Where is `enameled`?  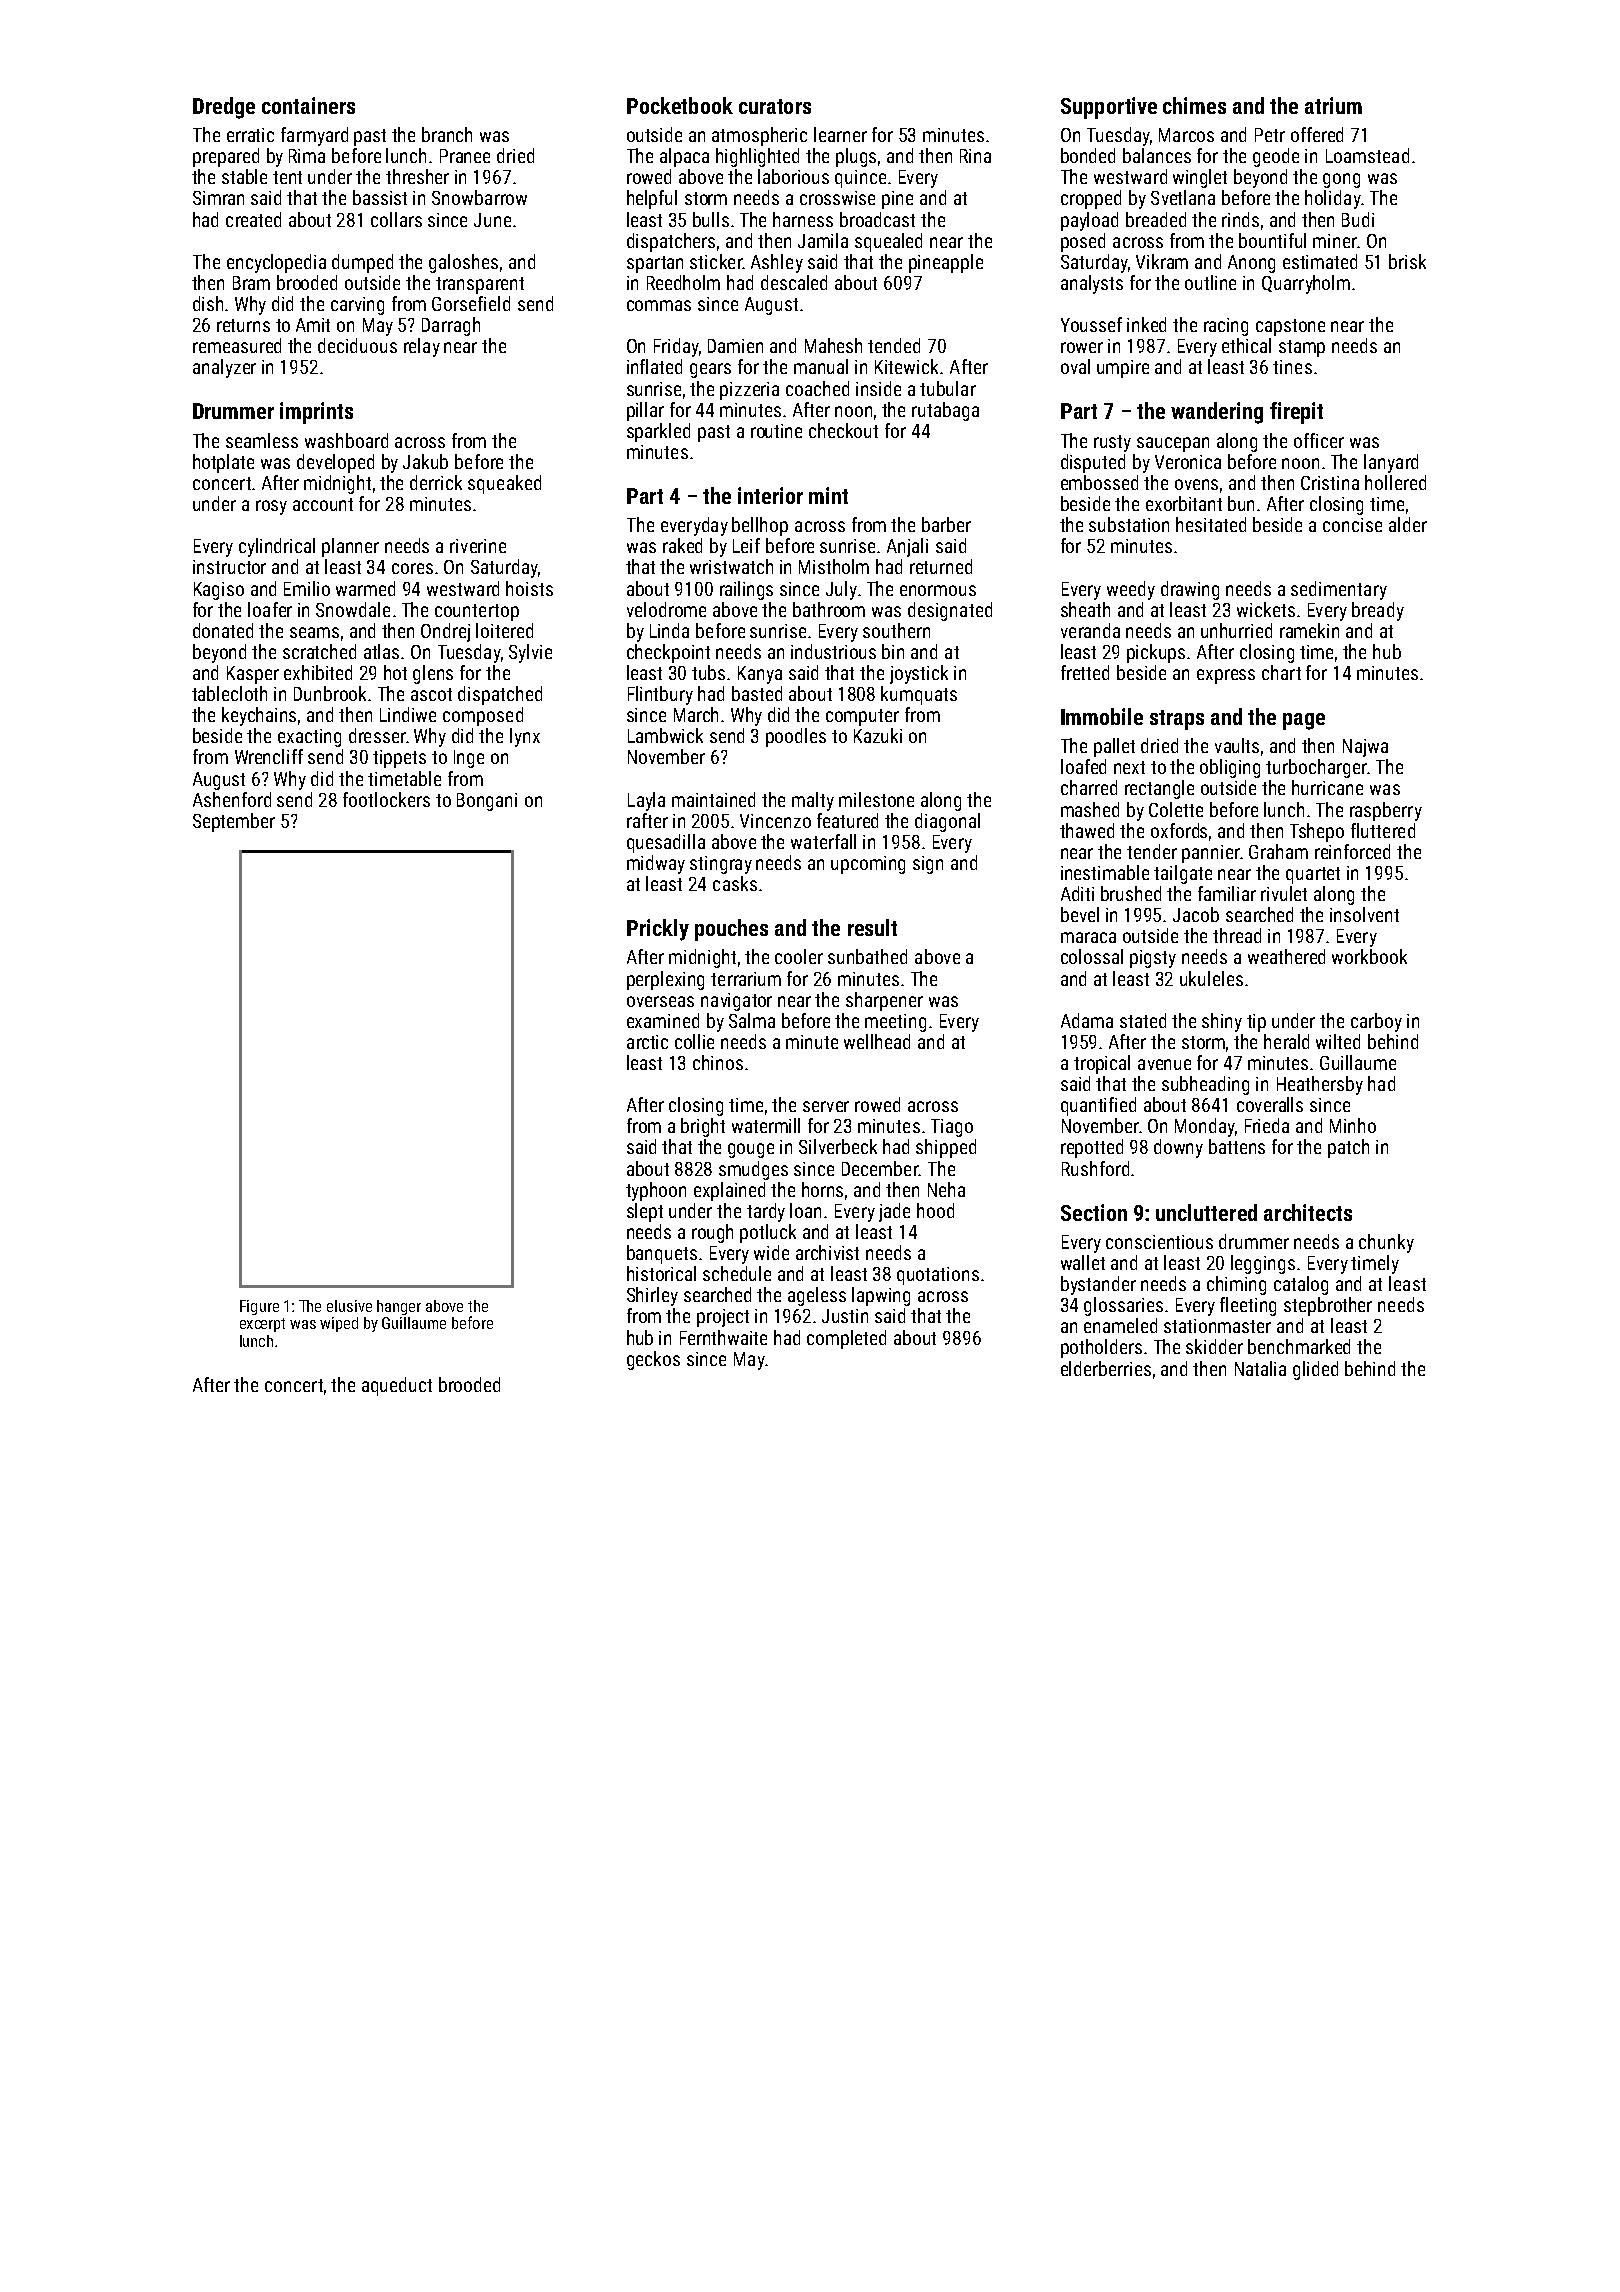 enameled is located at coordinates (1120, 1325).
